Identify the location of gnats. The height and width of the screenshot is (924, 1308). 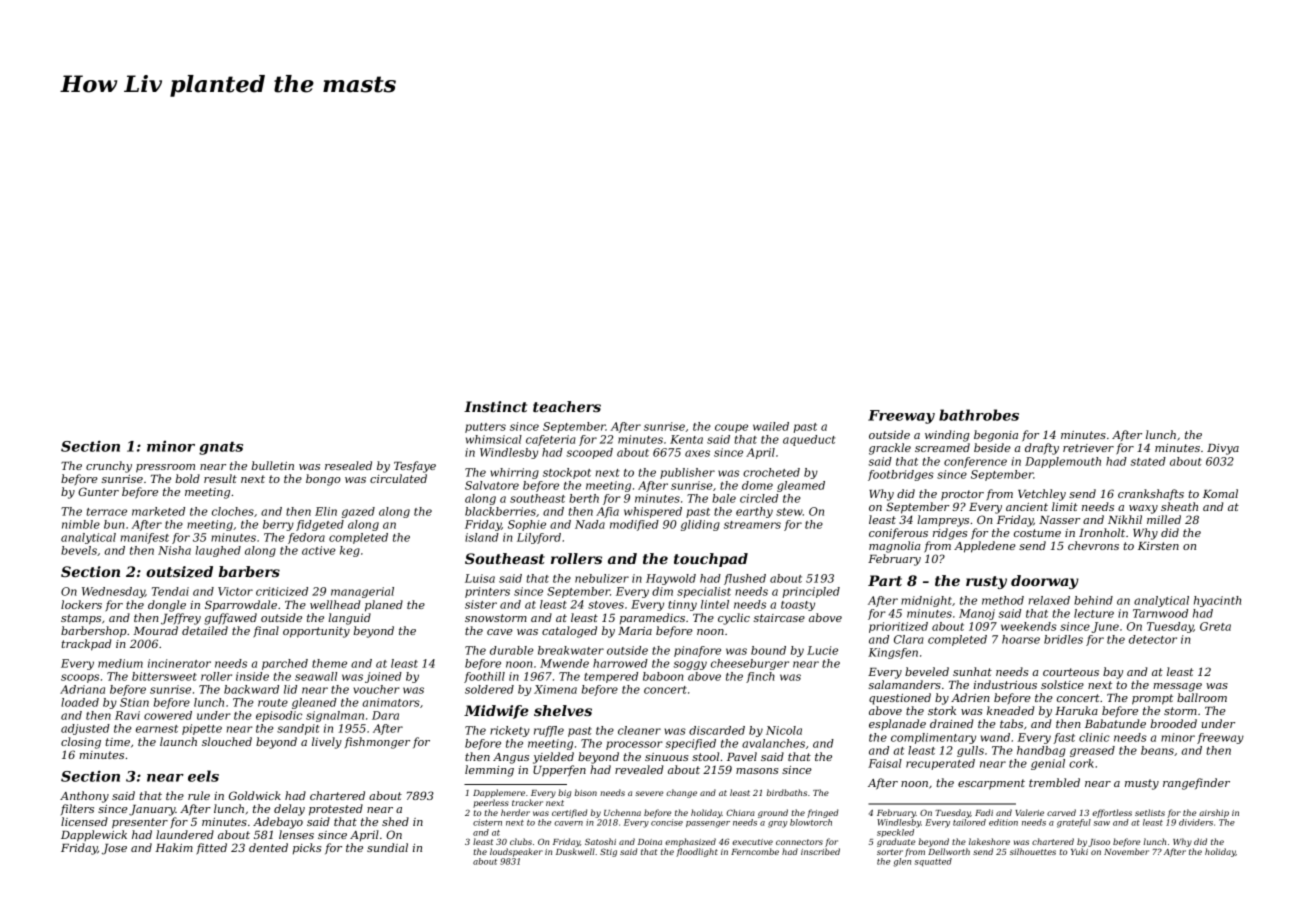
(221, 448).
